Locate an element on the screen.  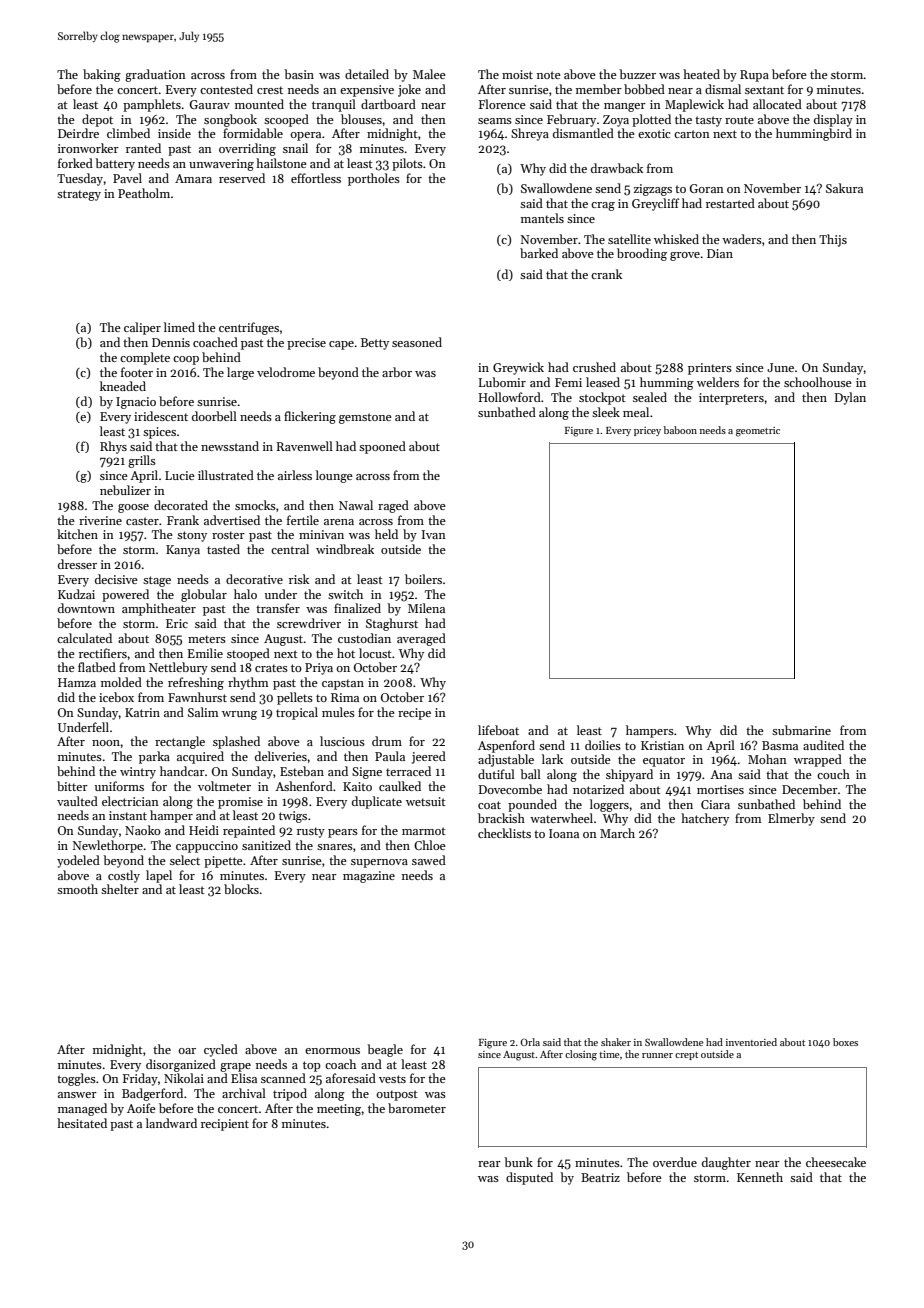
bobbed is located at coordinates (644, 89).
